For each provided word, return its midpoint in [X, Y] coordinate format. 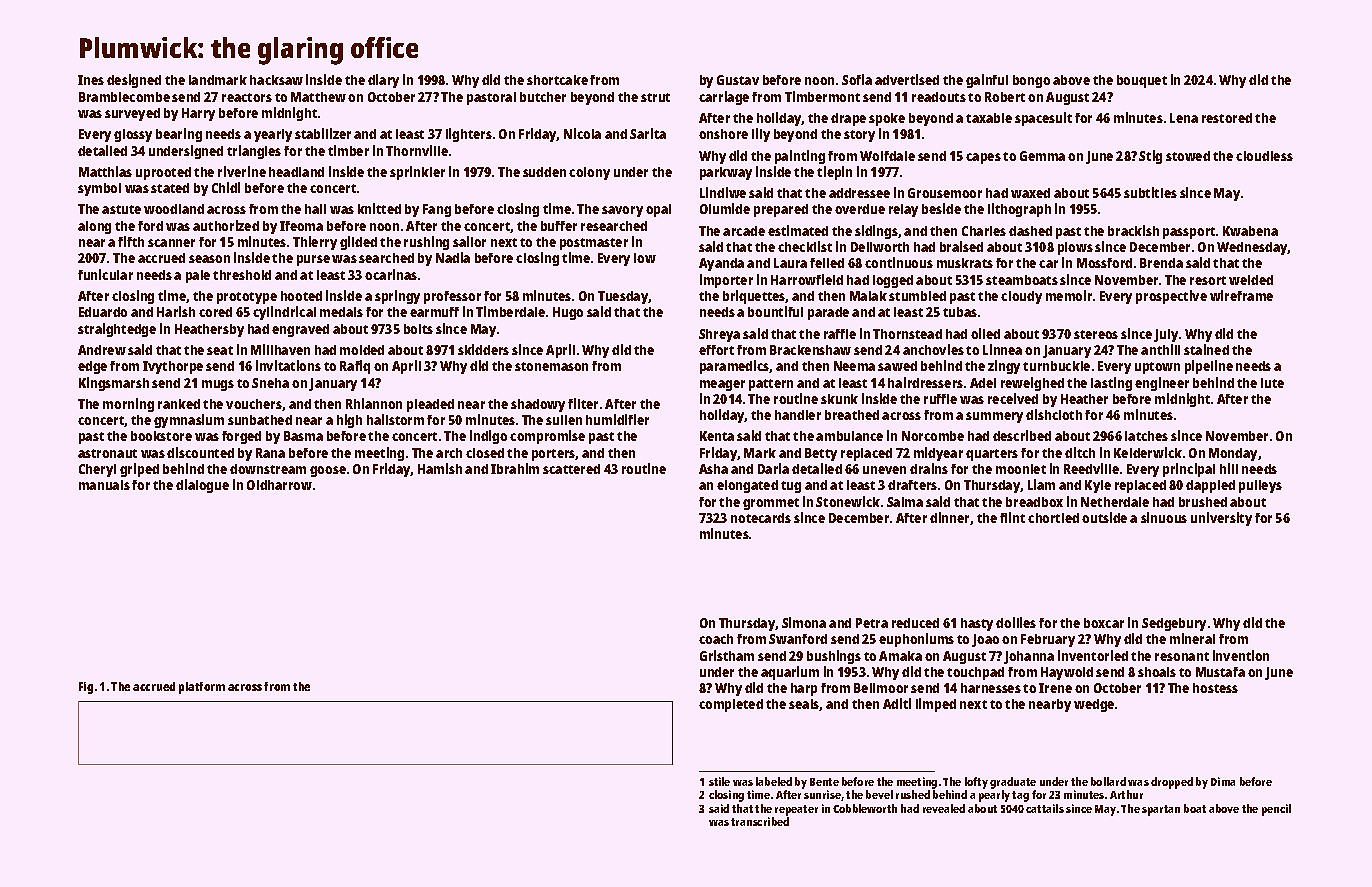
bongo [1031, 81]
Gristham [727, 655]
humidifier [617, 419]
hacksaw [276, 80]
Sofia [857, 79]
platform [202, 688]
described [1022, 435]
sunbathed [260, 420]
